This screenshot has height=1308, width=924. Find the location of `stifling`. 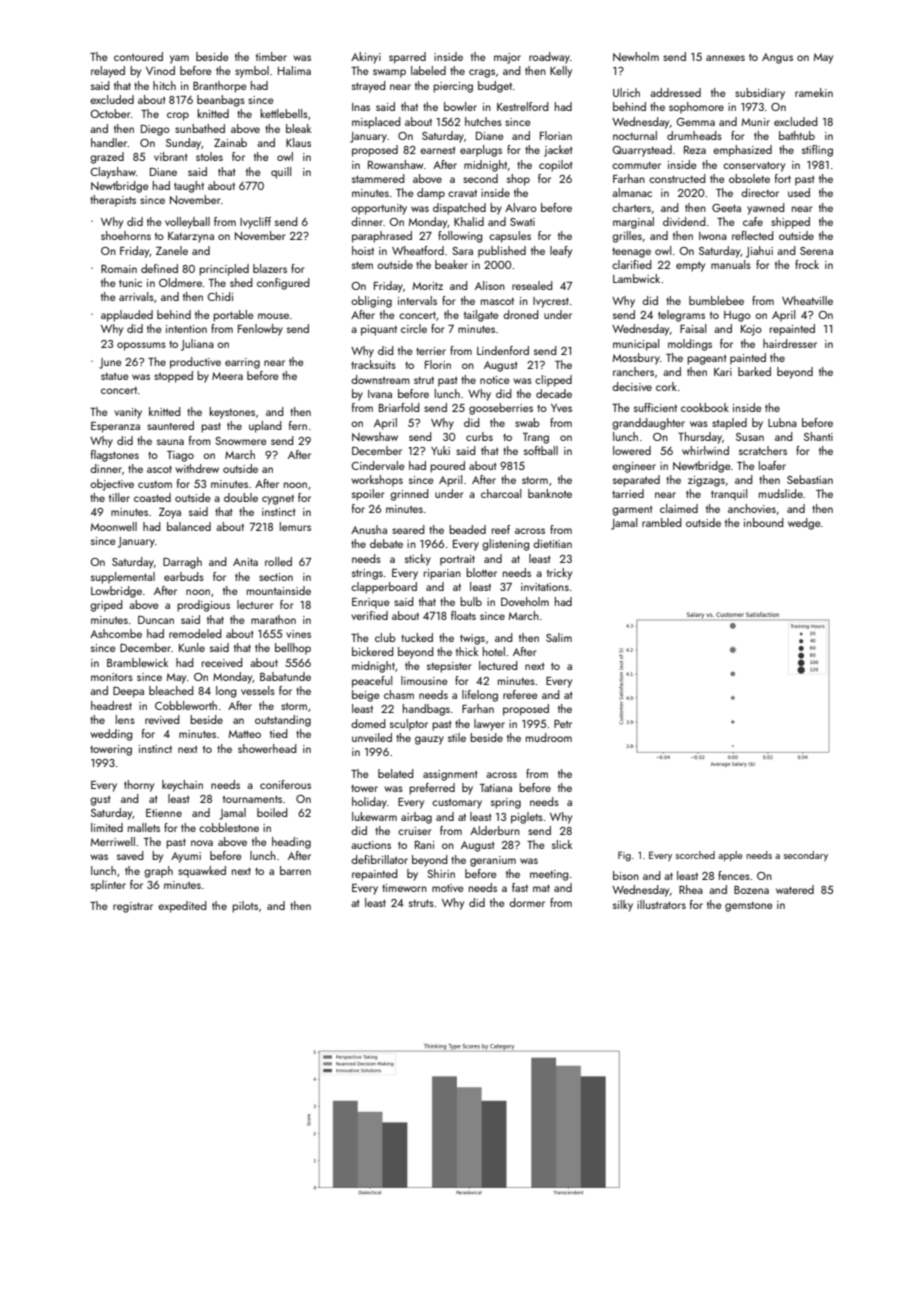

stifling is located at coordinates (817, 151).
